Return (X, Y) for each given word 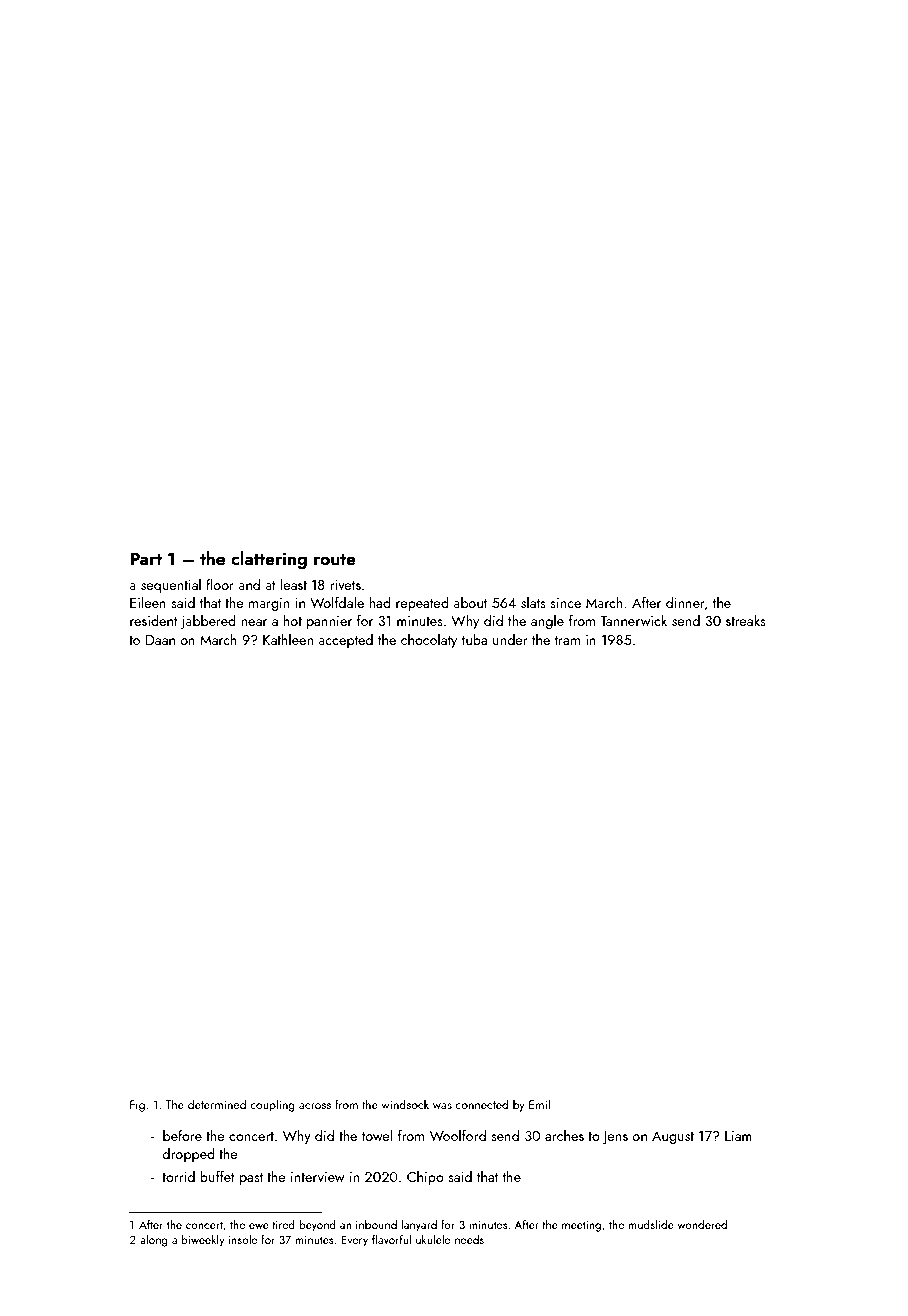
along (154, 1241)
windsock (405, 1104)
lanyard (419, 1226)
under (510, 639)
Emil (539, 1104)
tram (567, 640)
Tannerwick (633, 620)
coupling (272, 1105)
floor (220, 584)
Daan (160, 640)
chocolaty (429, 641)
